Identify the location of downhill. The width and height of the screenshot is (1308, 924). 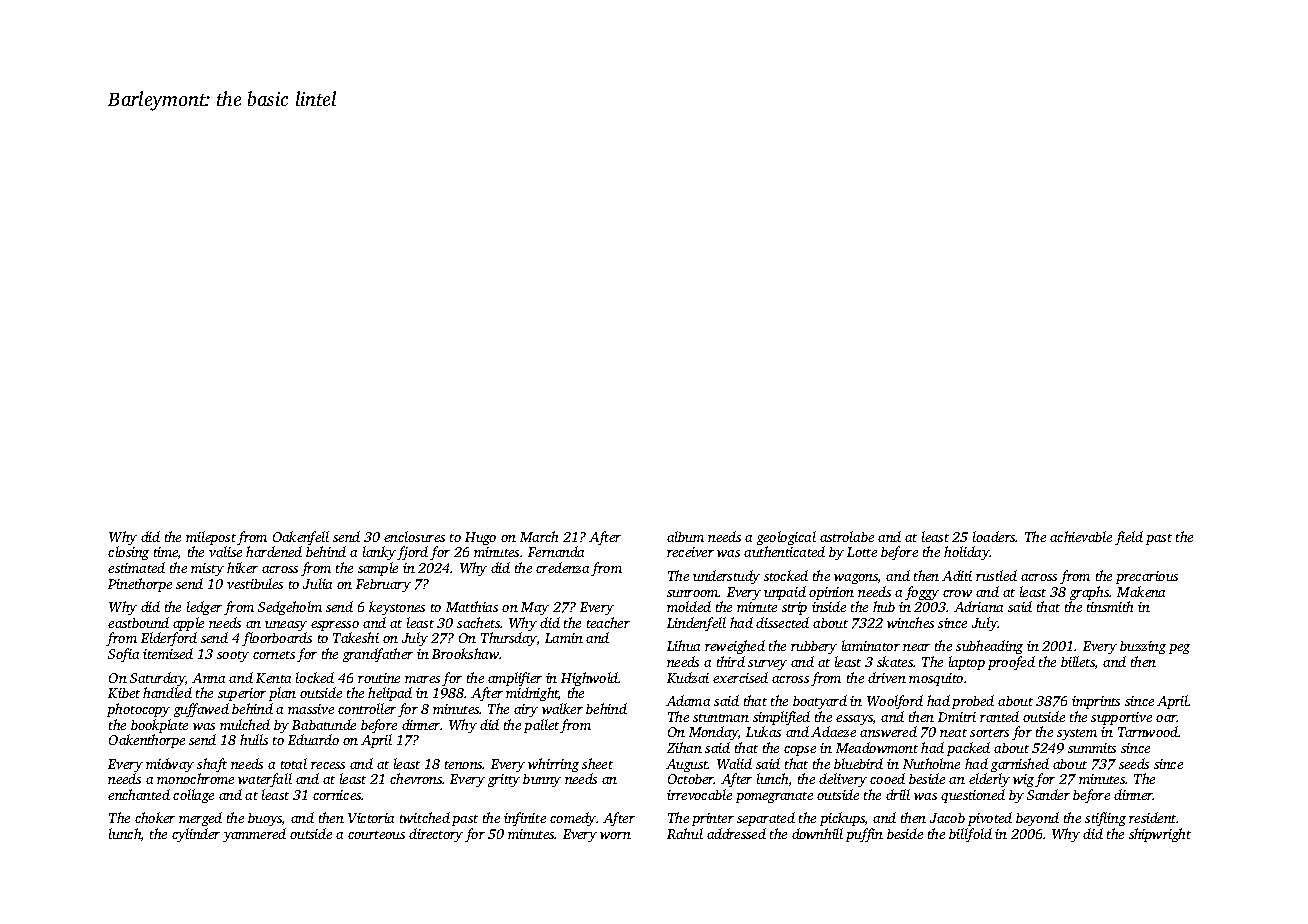
(817, 833).
